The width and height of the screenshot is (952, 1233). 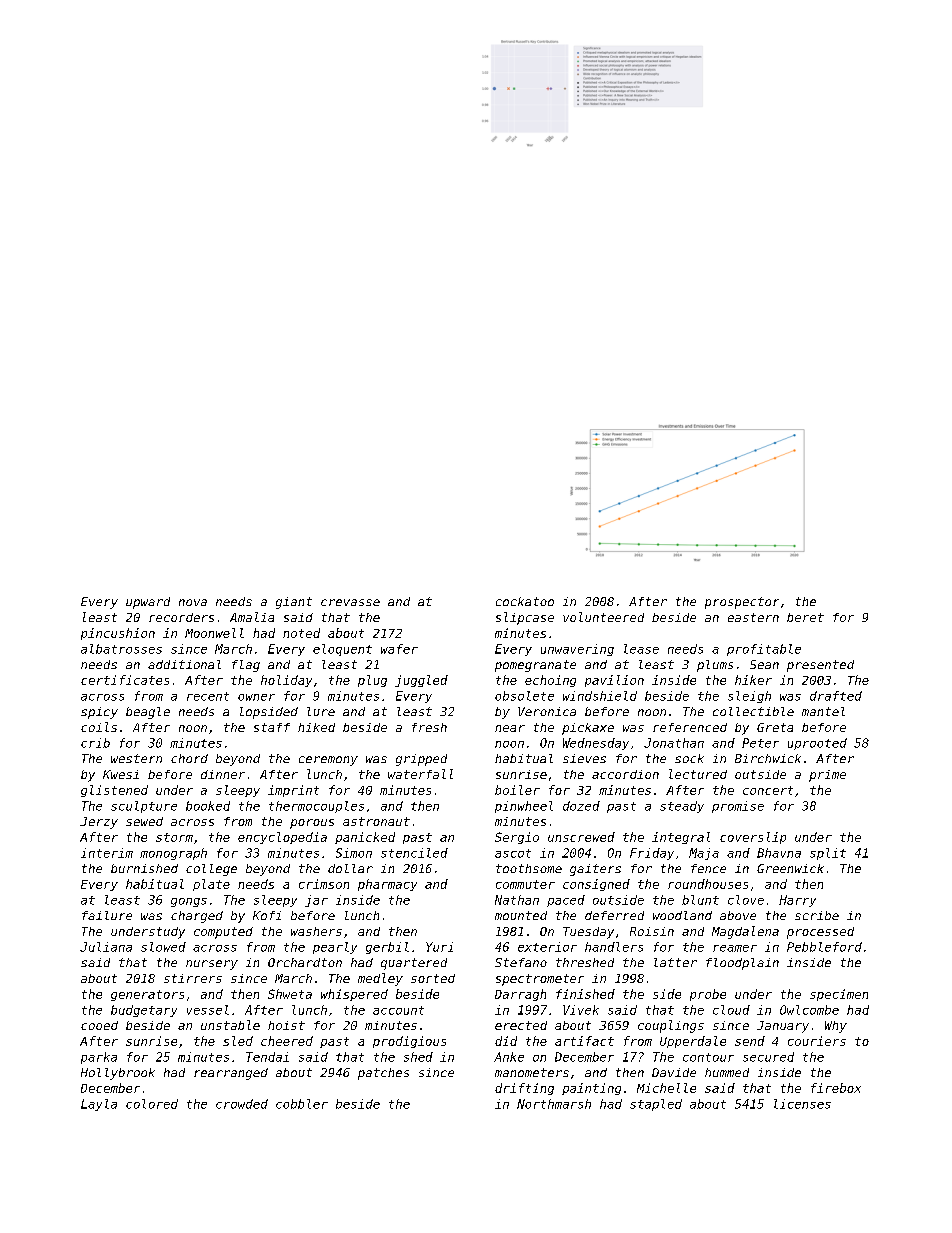 What do you see at coordinates (802, 1104) in the screenshot?
I see `licenses` at bounding box center [802, 1104].
